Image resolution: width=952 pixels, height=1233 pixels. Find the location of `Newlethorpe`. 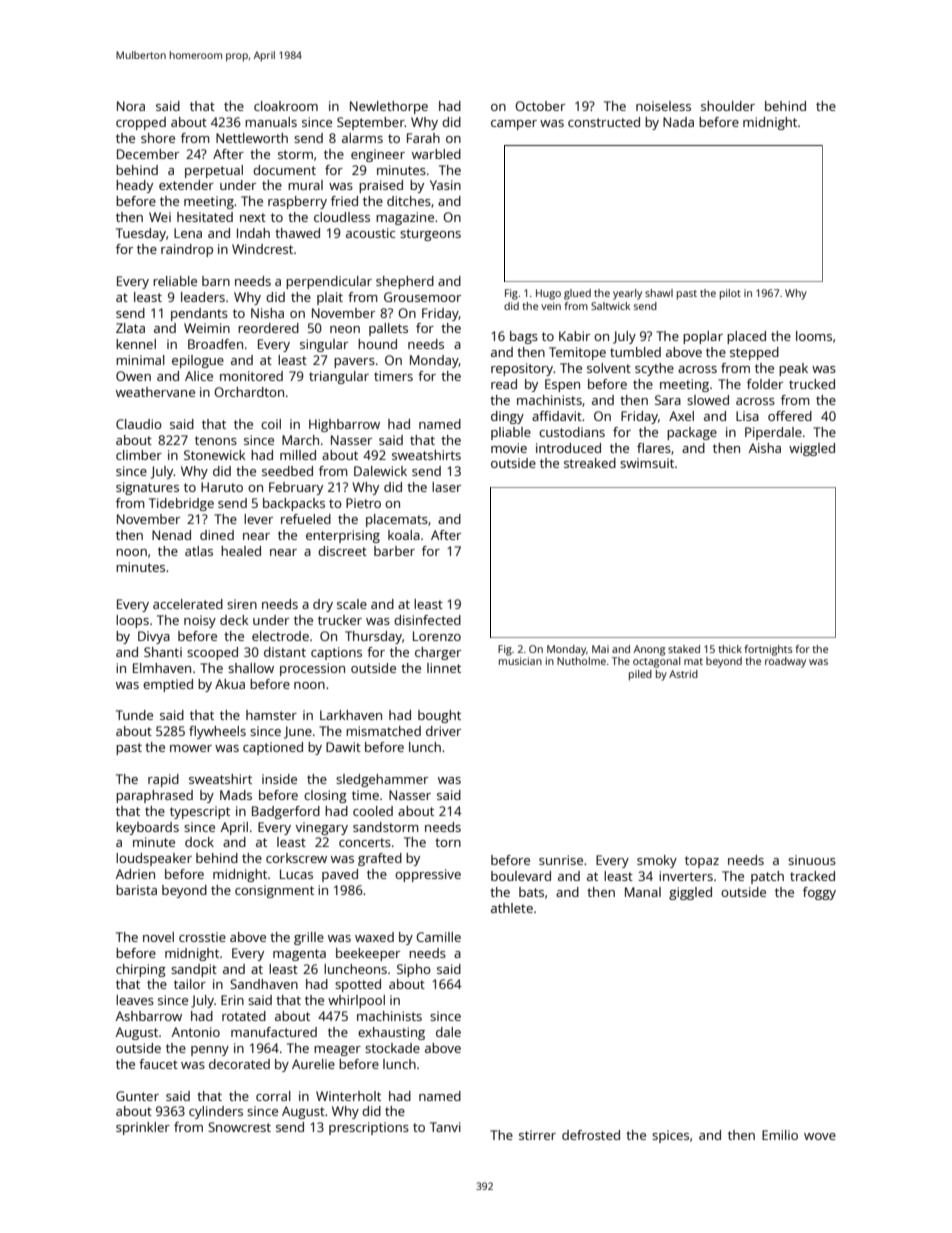

Newlethorpe is located at coordinates (389, 107).
